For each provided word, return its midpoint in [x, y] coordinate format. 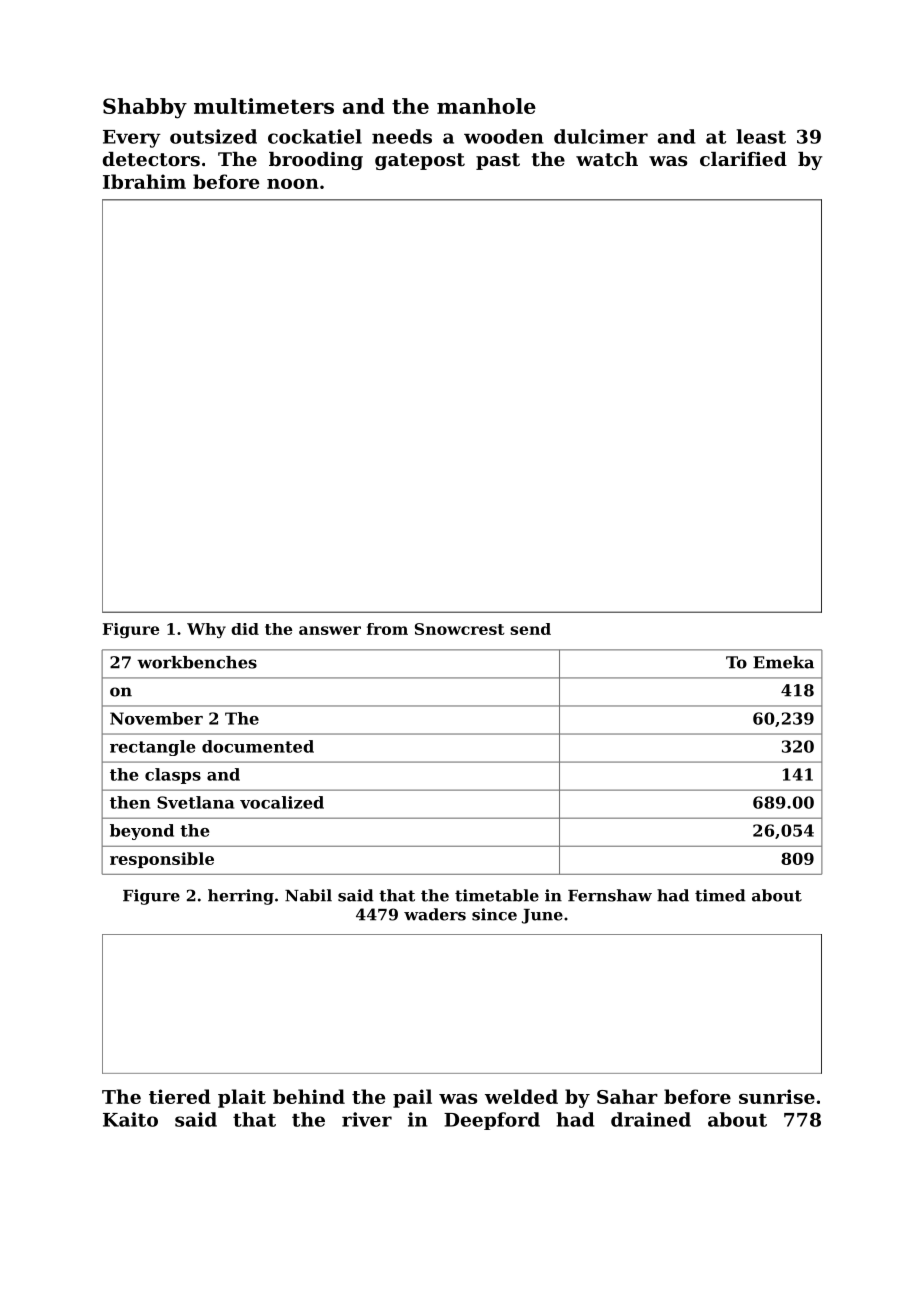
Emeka [783, 662]
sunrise [777, 1096]
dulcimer [601, 136]
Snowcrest [460, 629]
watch [607, 159]
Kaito [130, 1119]
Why [206, 630]
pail [412, 1098]
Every [132, 139]
